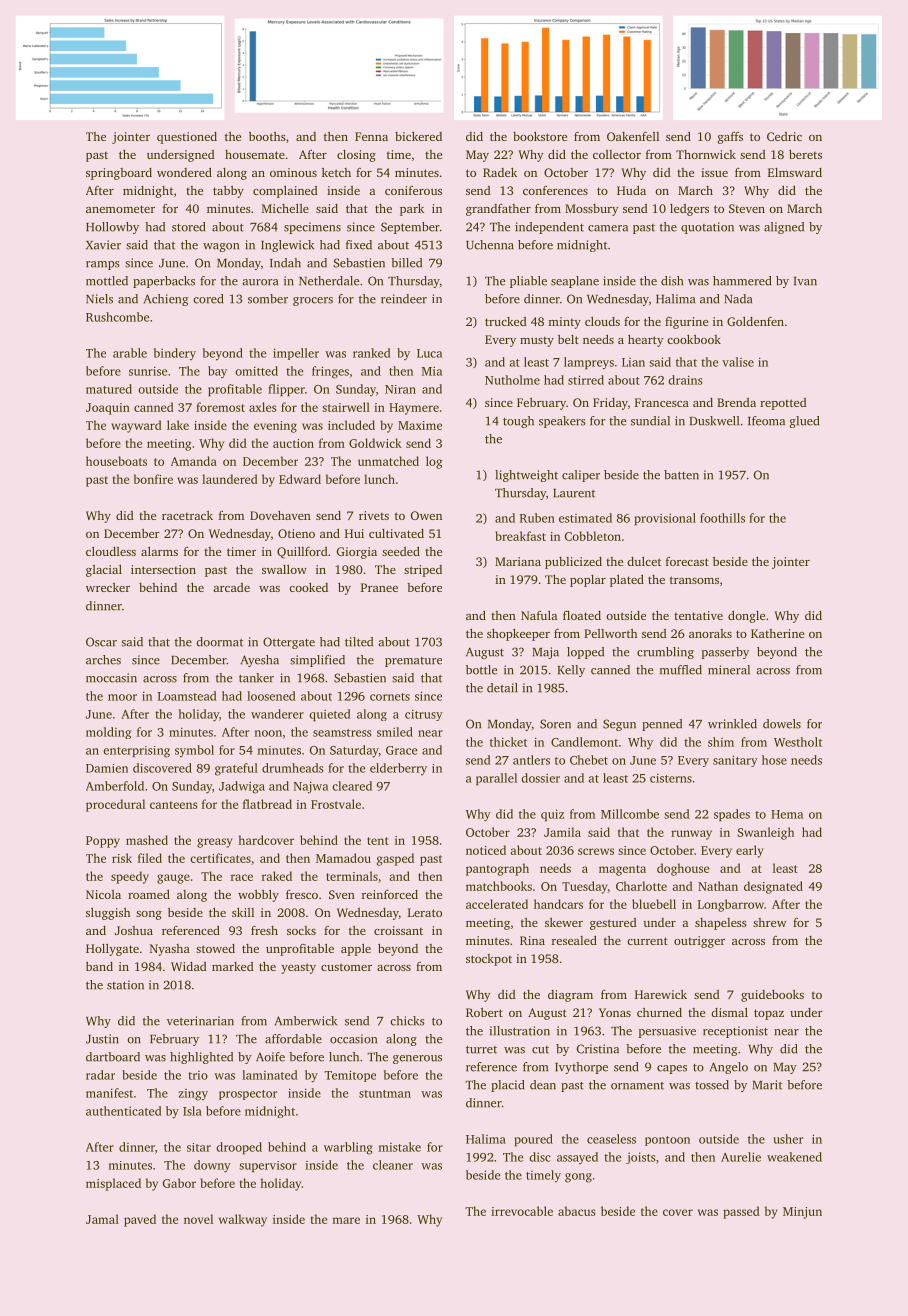 This screenshot has height=1316, width=908. I want to click on walkway, so click(243, 1220).
